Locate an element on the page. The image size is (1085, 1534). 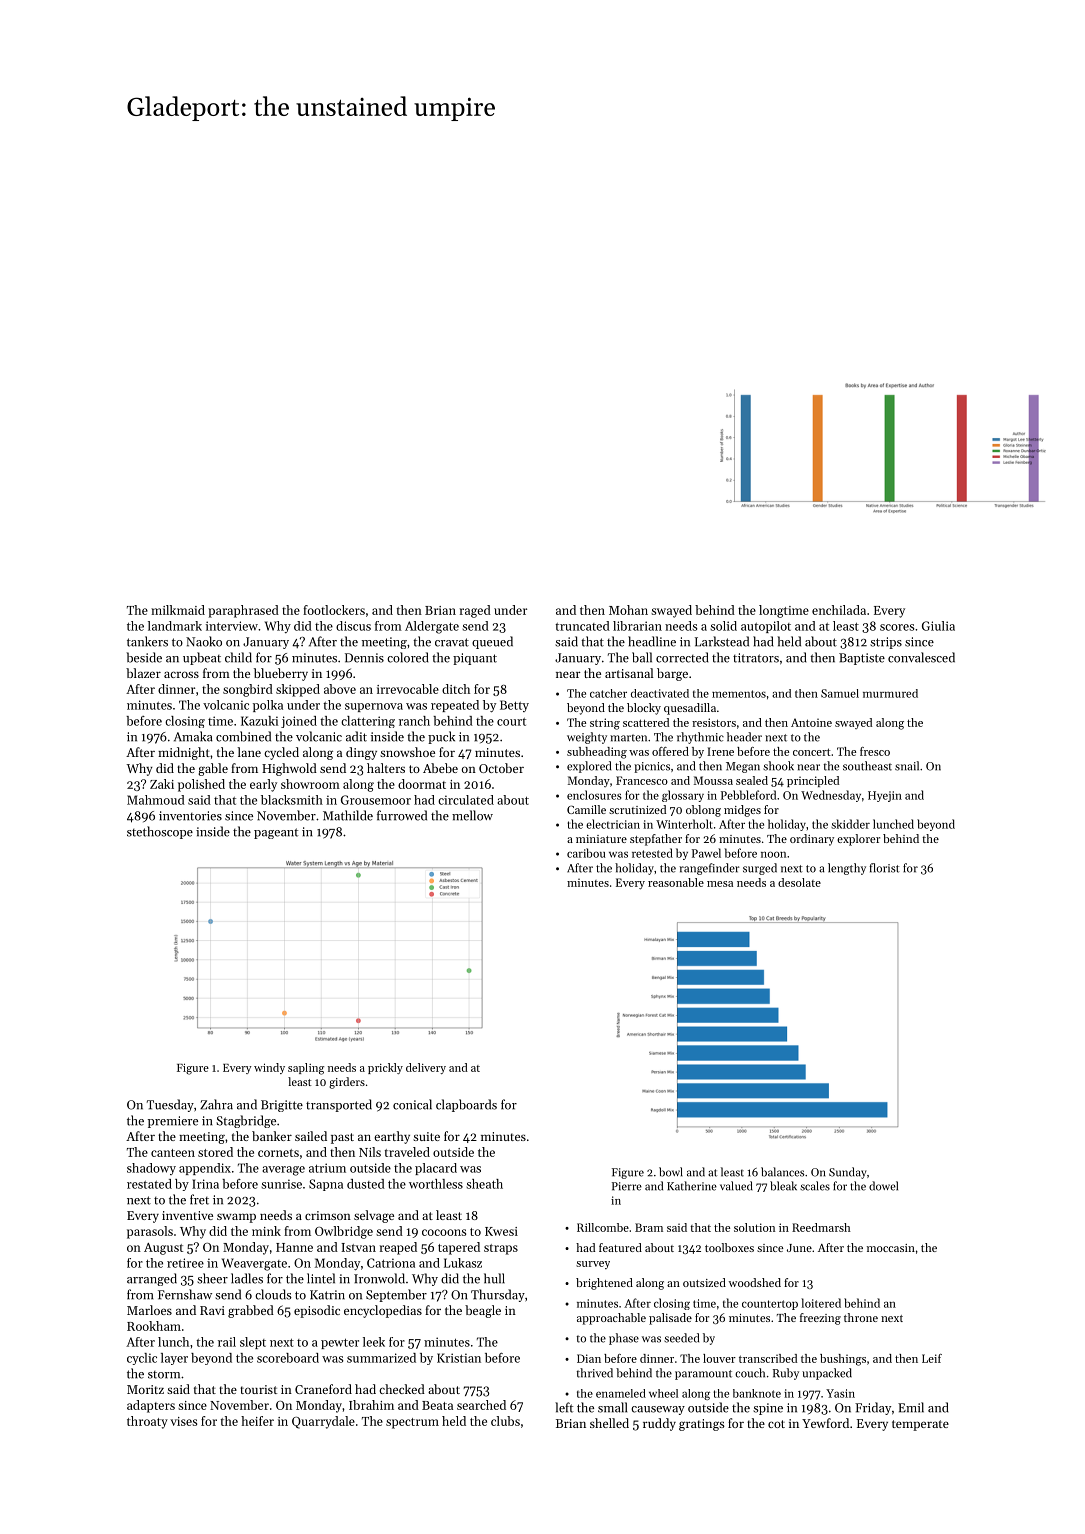
resistors is located at coordinates (714, 722).
